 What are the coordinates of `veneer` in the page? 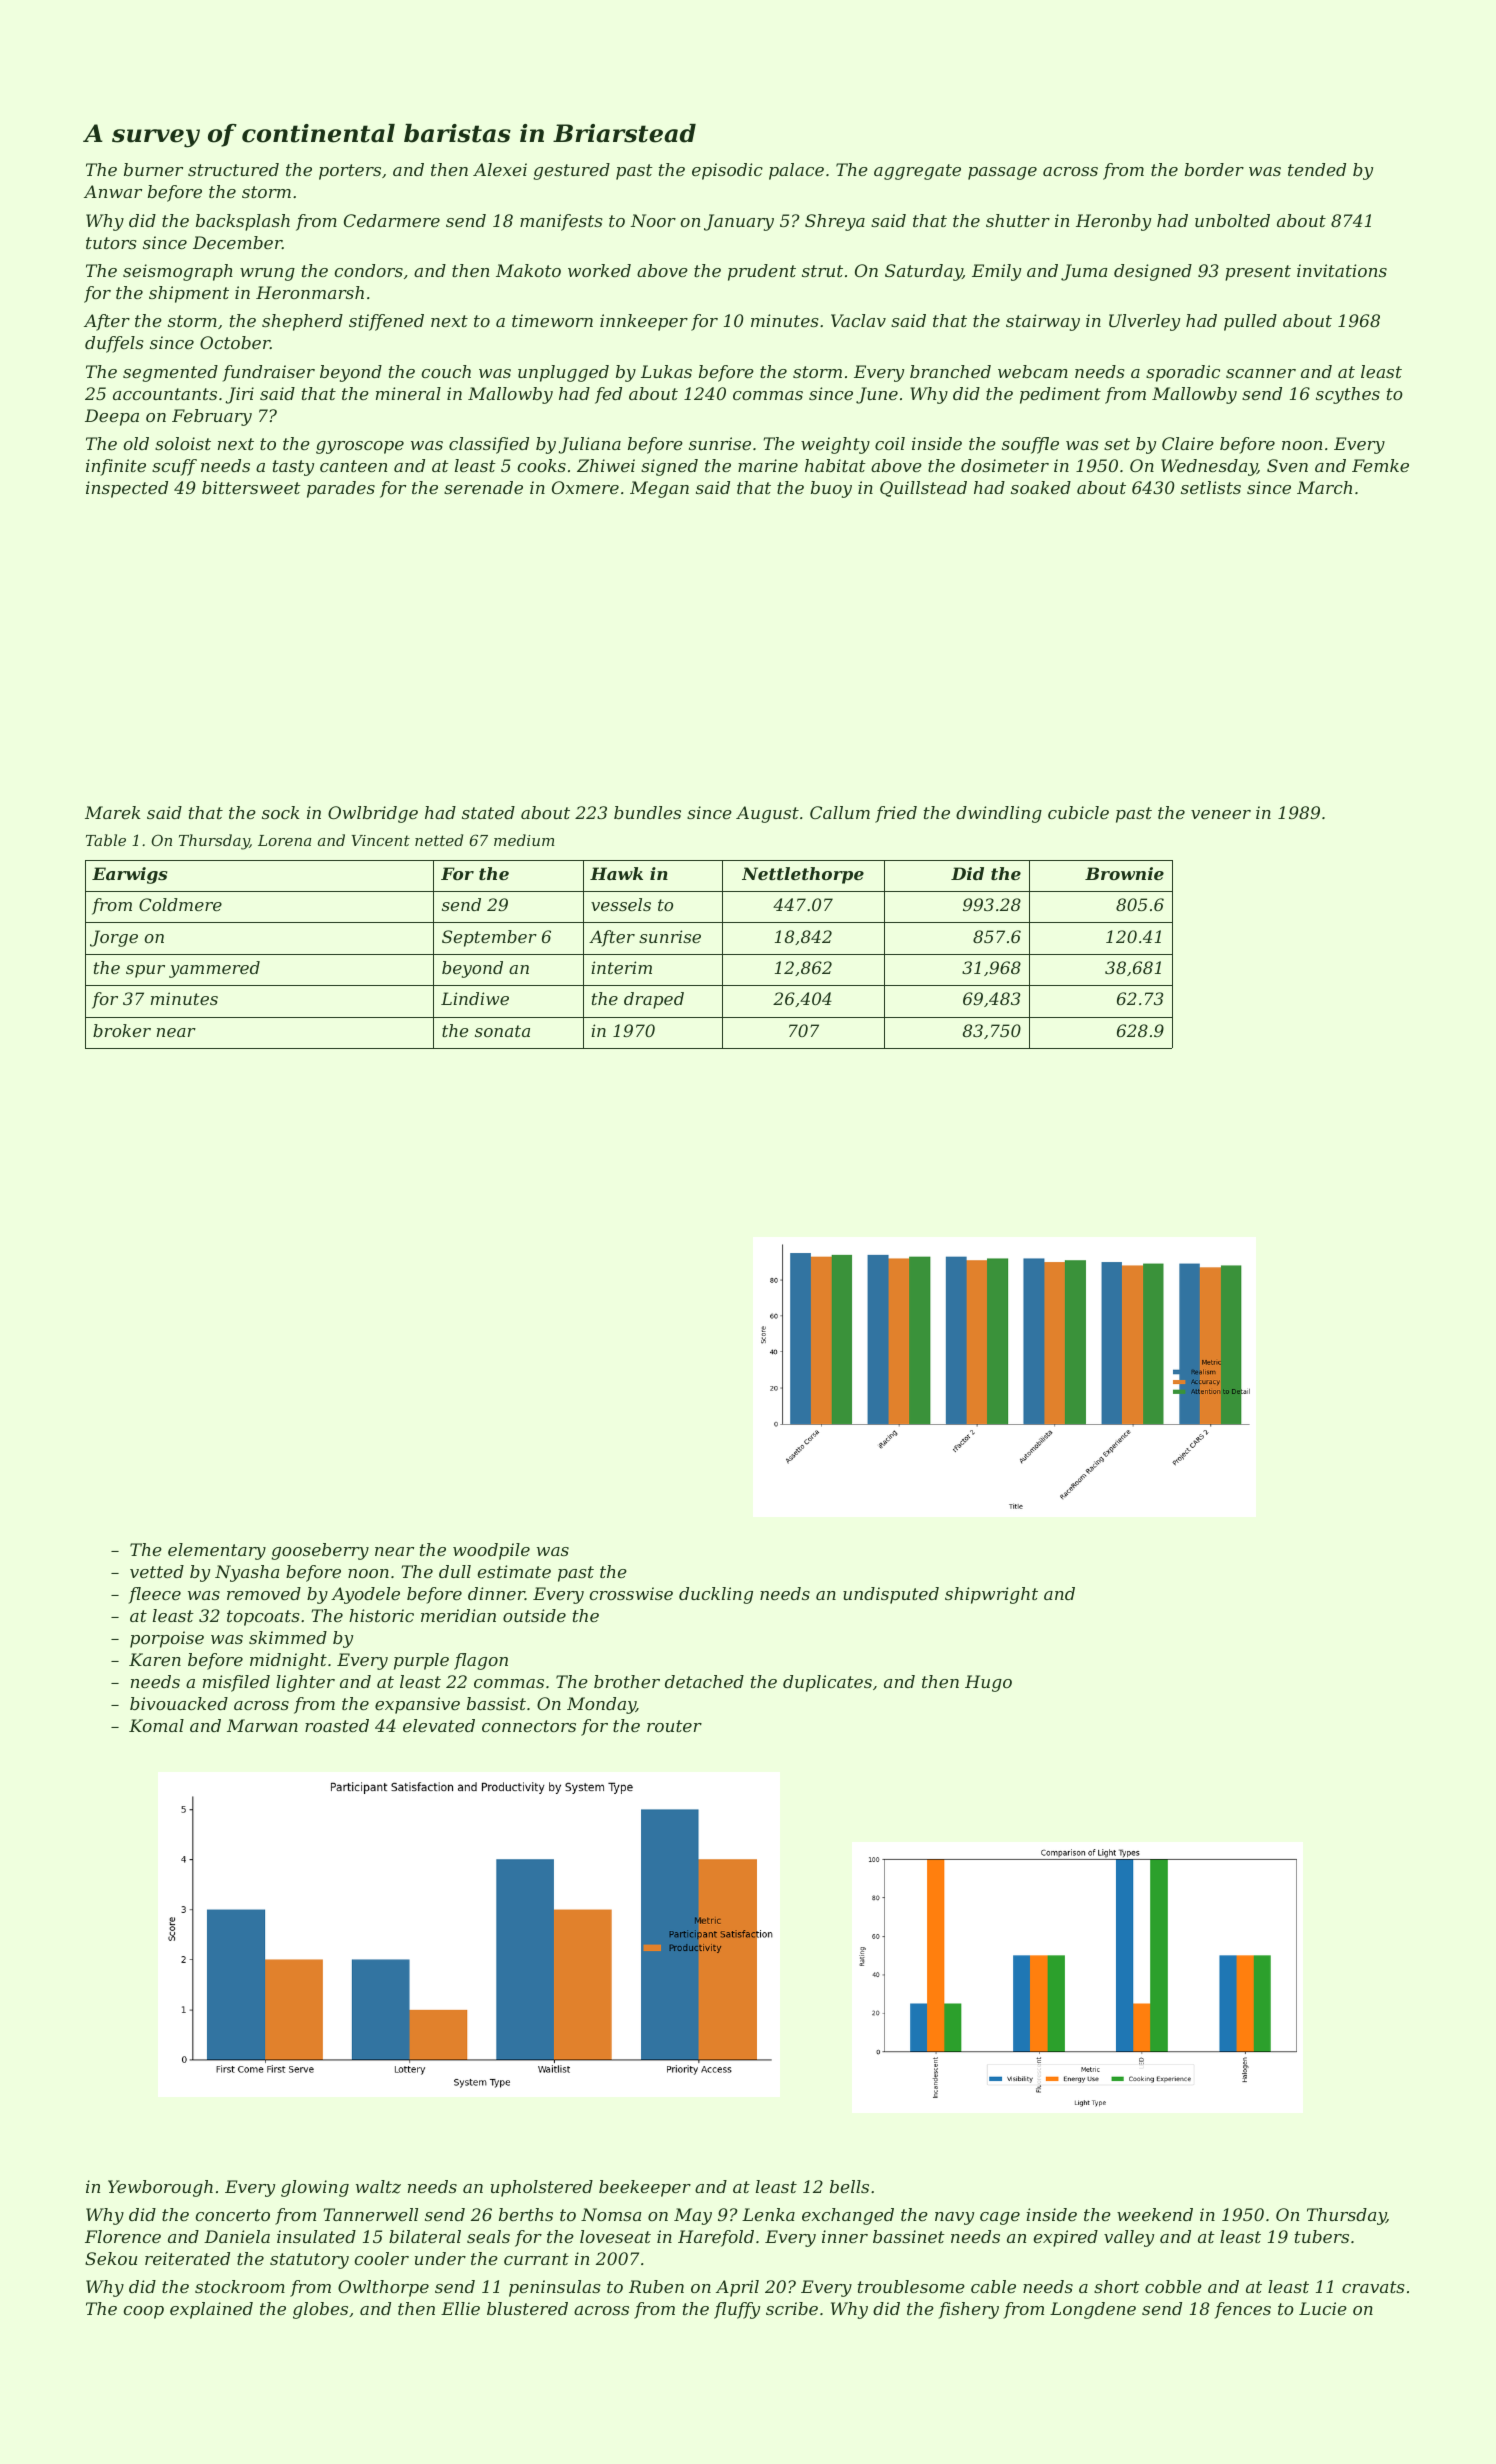 It's located at (1221, 814).
